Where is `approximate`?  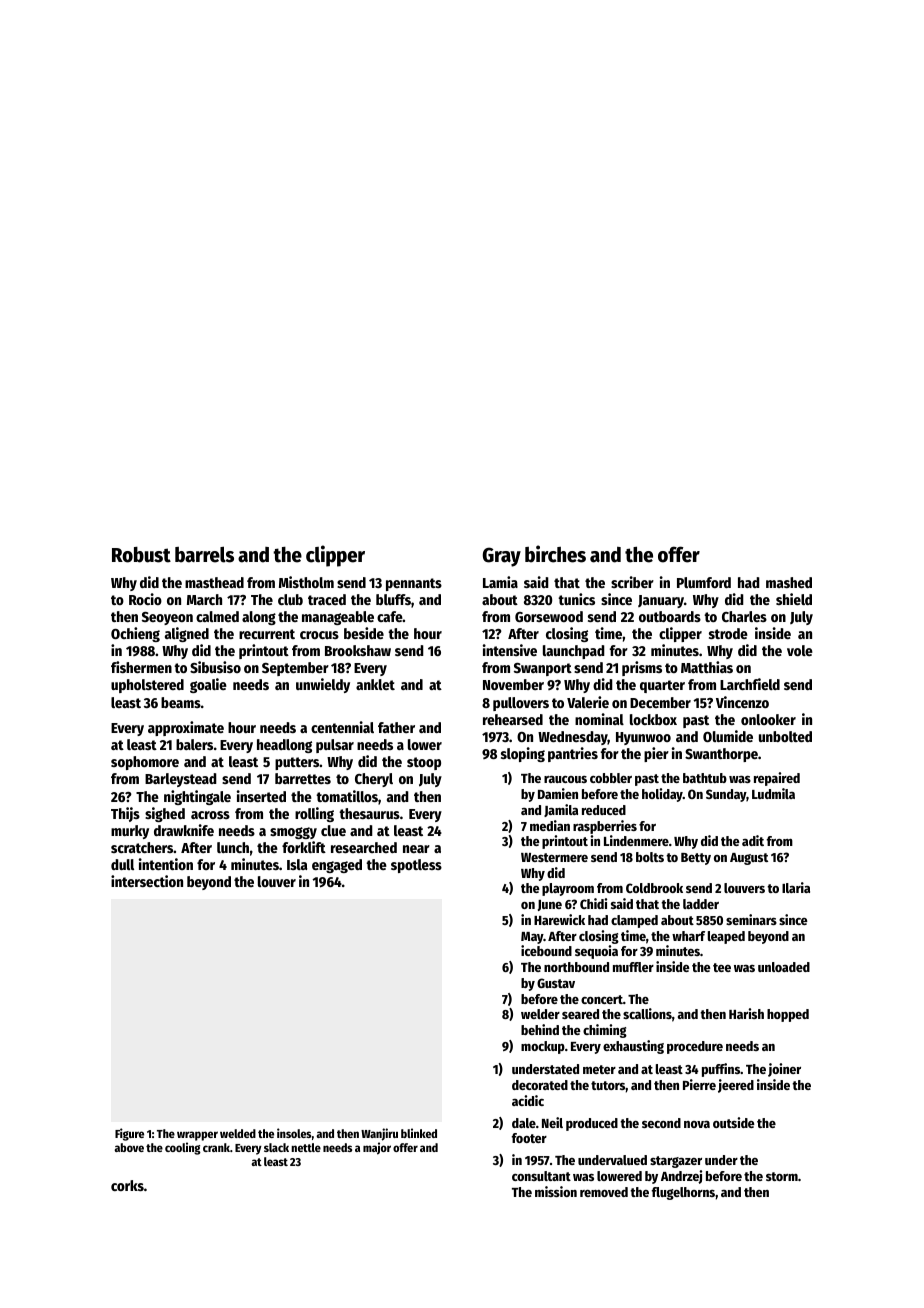
approximate is located at coordinates (186, 728).
